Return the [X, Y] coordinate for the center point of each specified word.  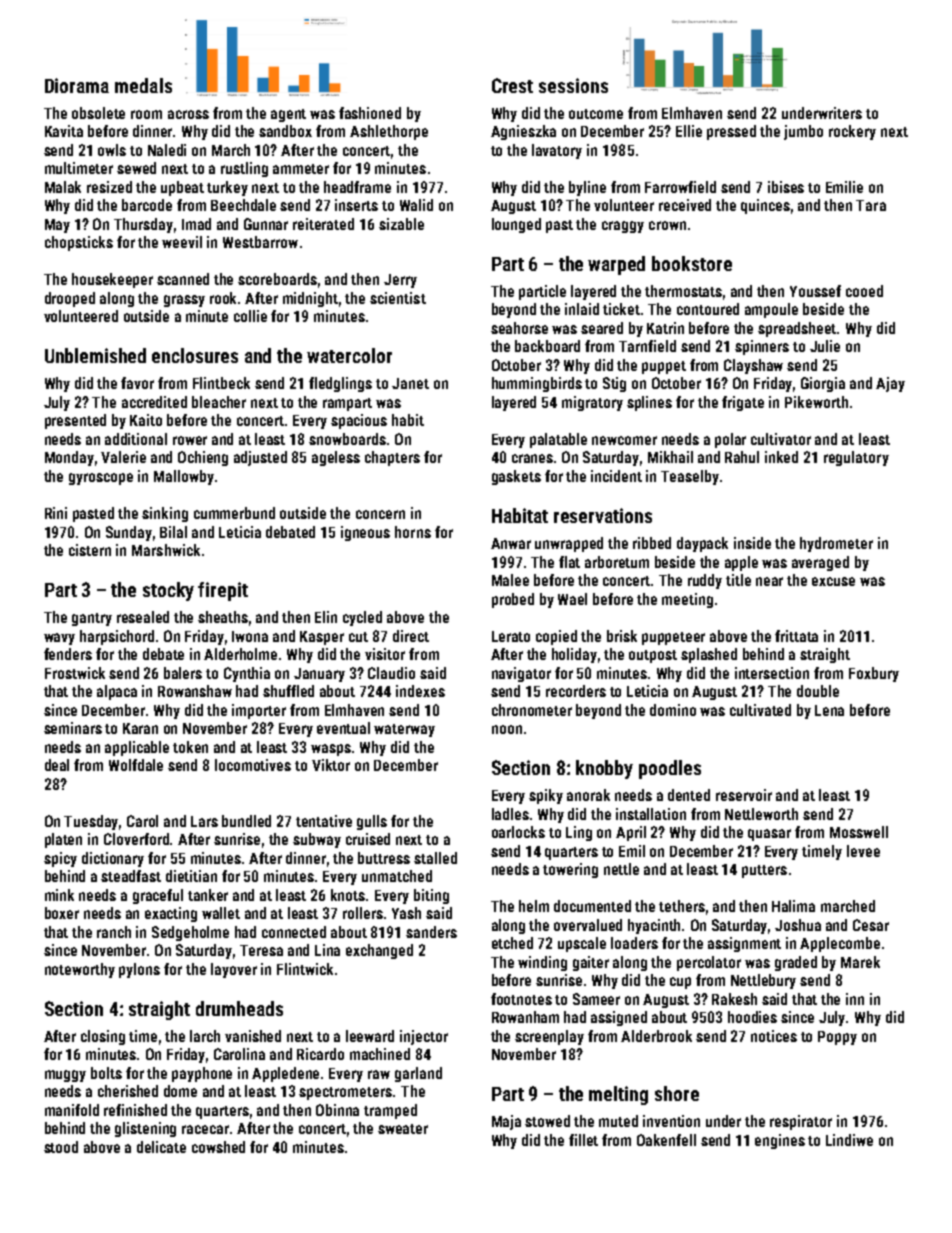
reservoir [744, 795]
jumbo [803, 132]
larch [205, 1036]
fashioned [370, 113]
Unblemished [95, 355]
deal [57, 765]
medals [143, 85]
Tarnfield [647, 346]
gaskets [516, 477]
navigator [521, 674]
